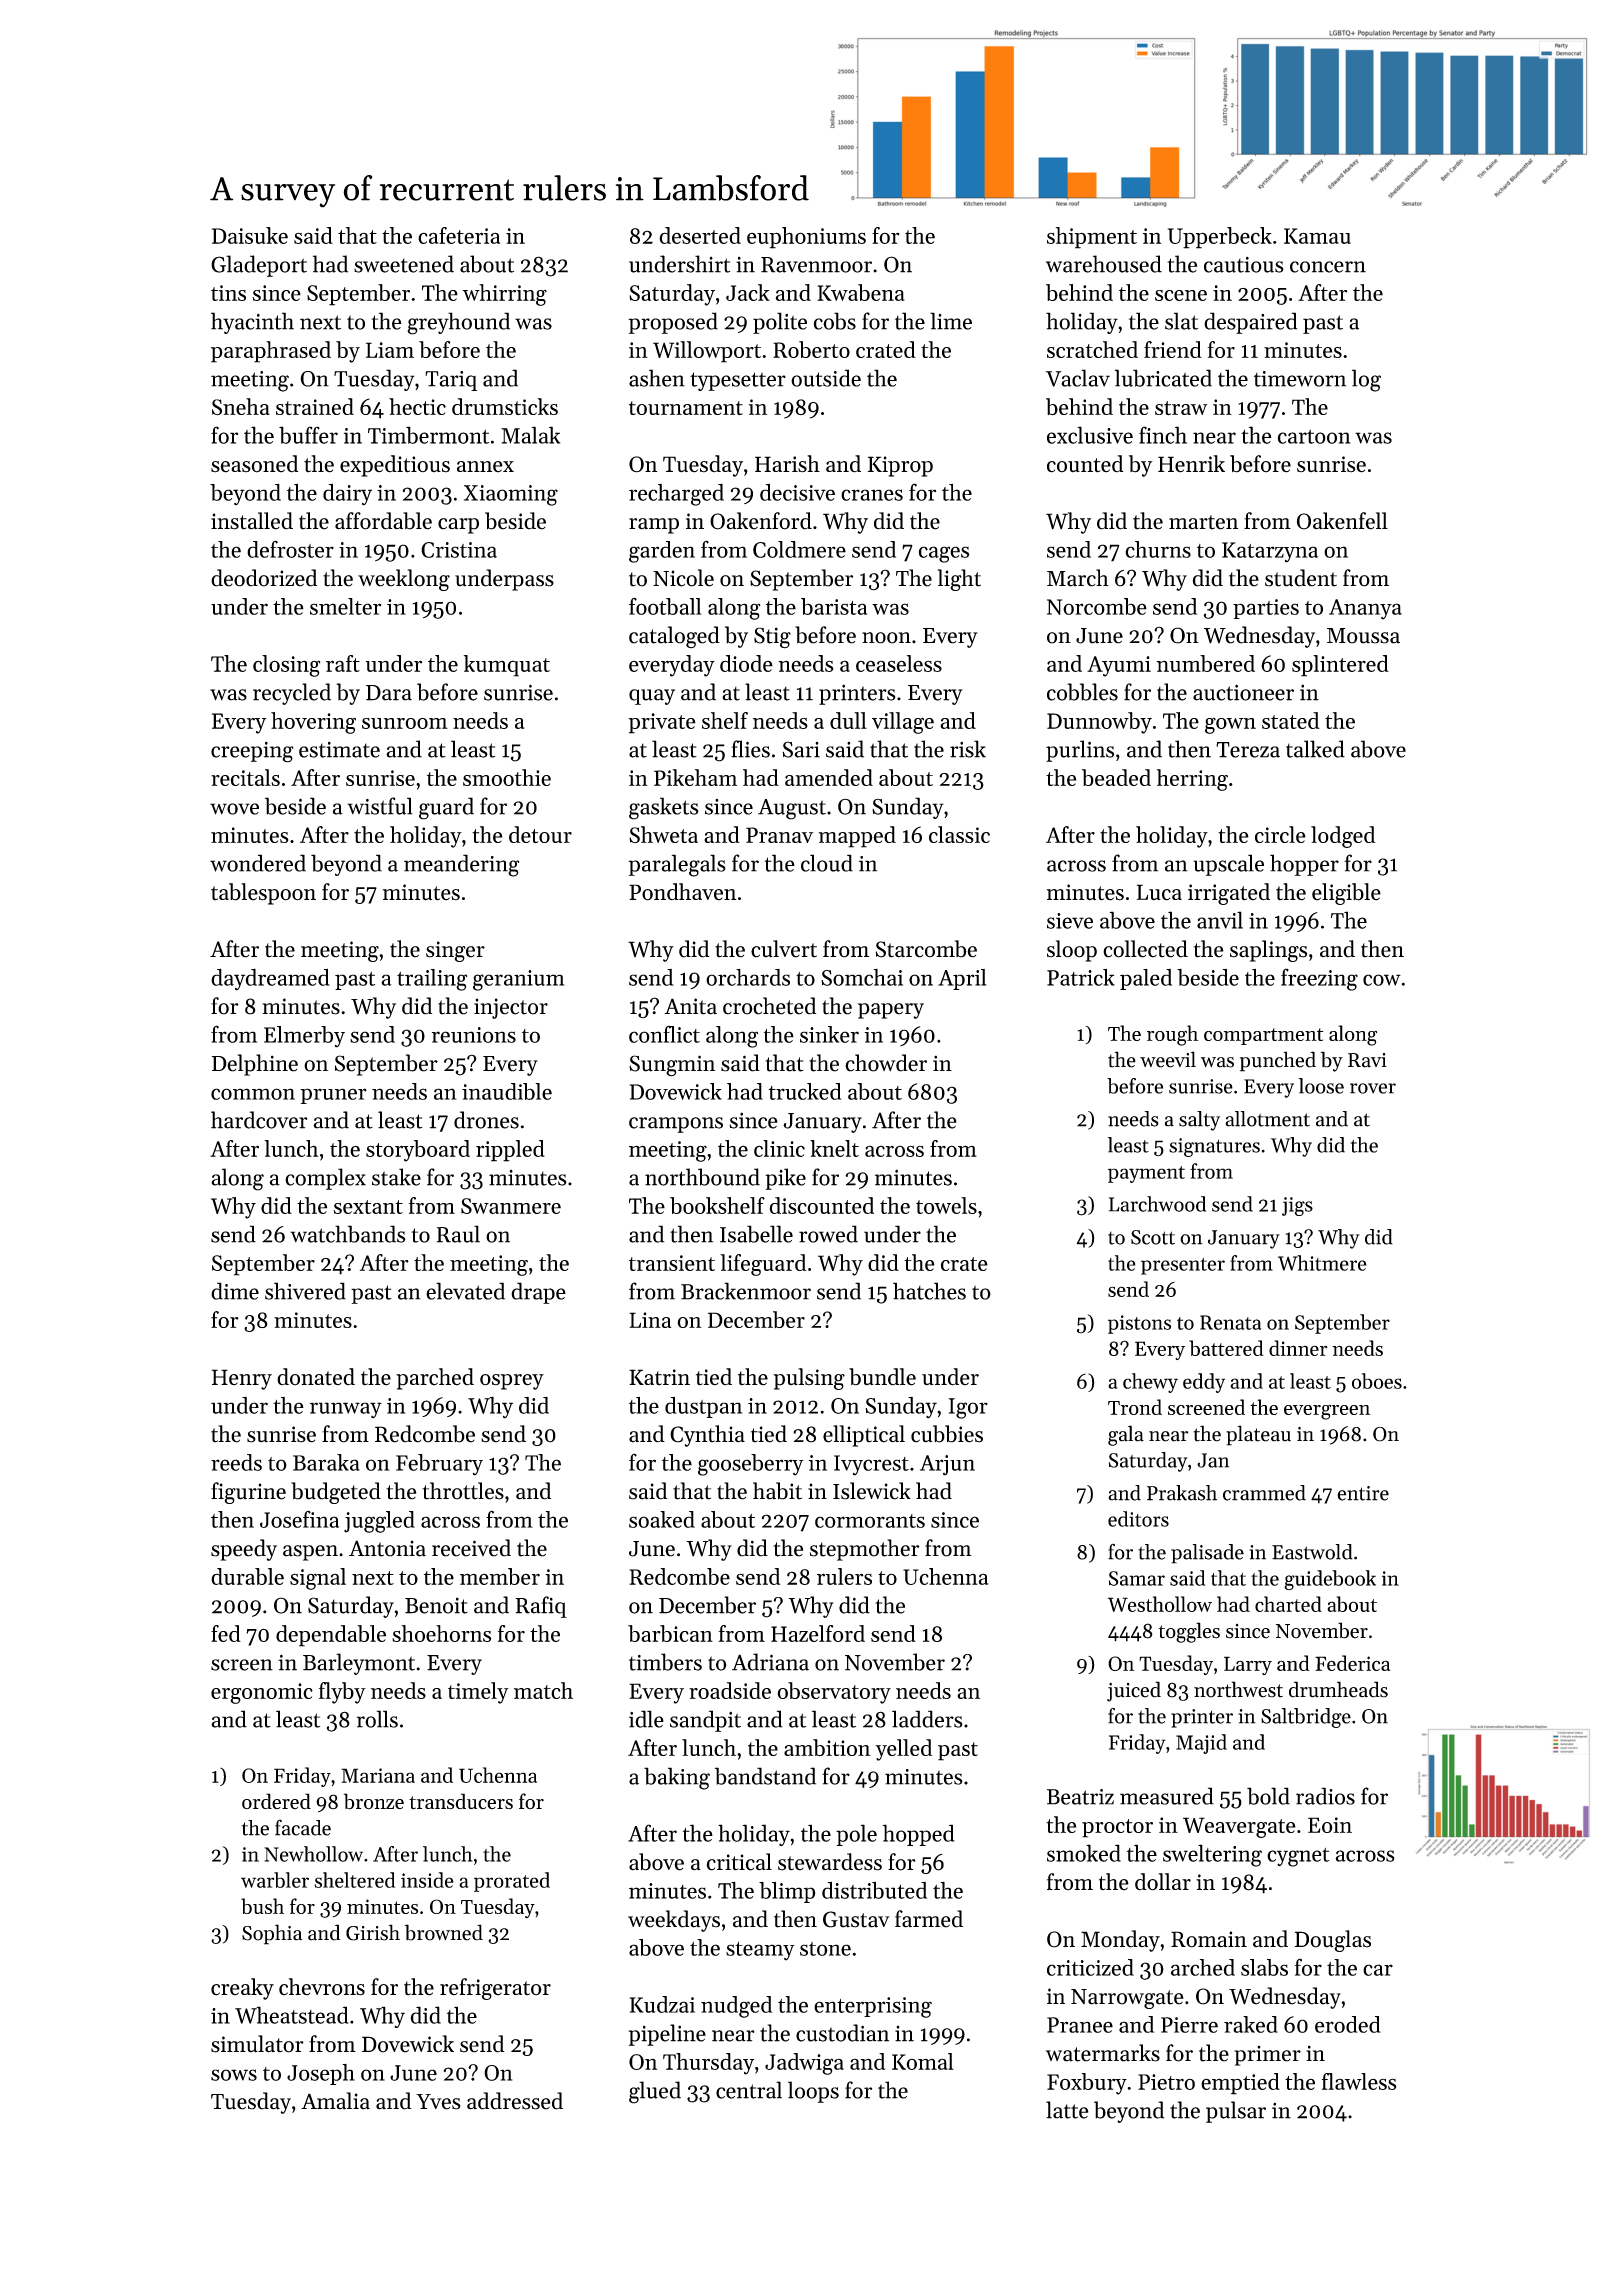 The image size is (1620, 2292). I want to click on wondered, so click(258, 863).
